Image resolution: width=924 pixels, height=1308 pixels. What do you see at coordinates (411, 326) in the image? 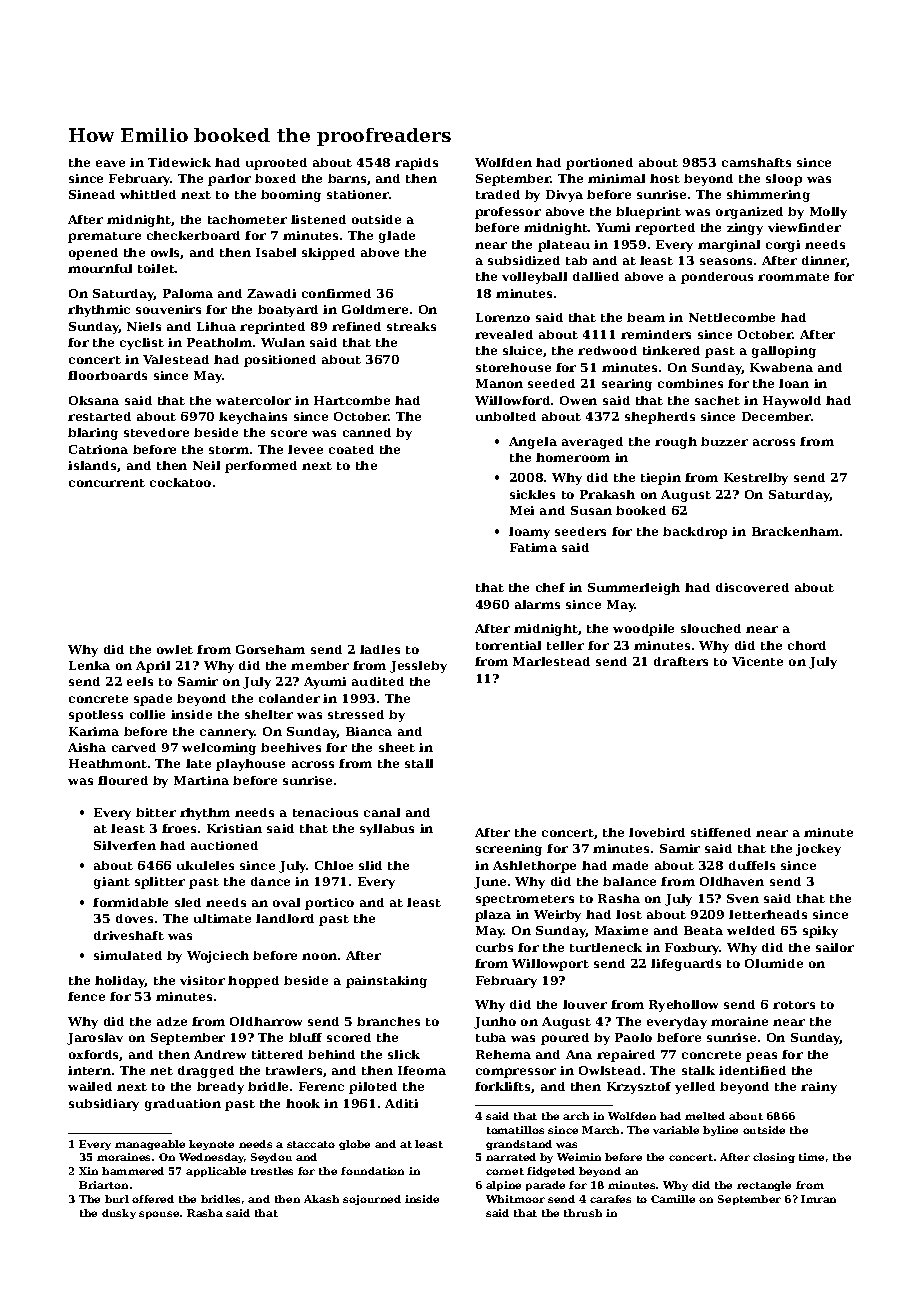
I see `streaks` at bounding box center [411, 326].
